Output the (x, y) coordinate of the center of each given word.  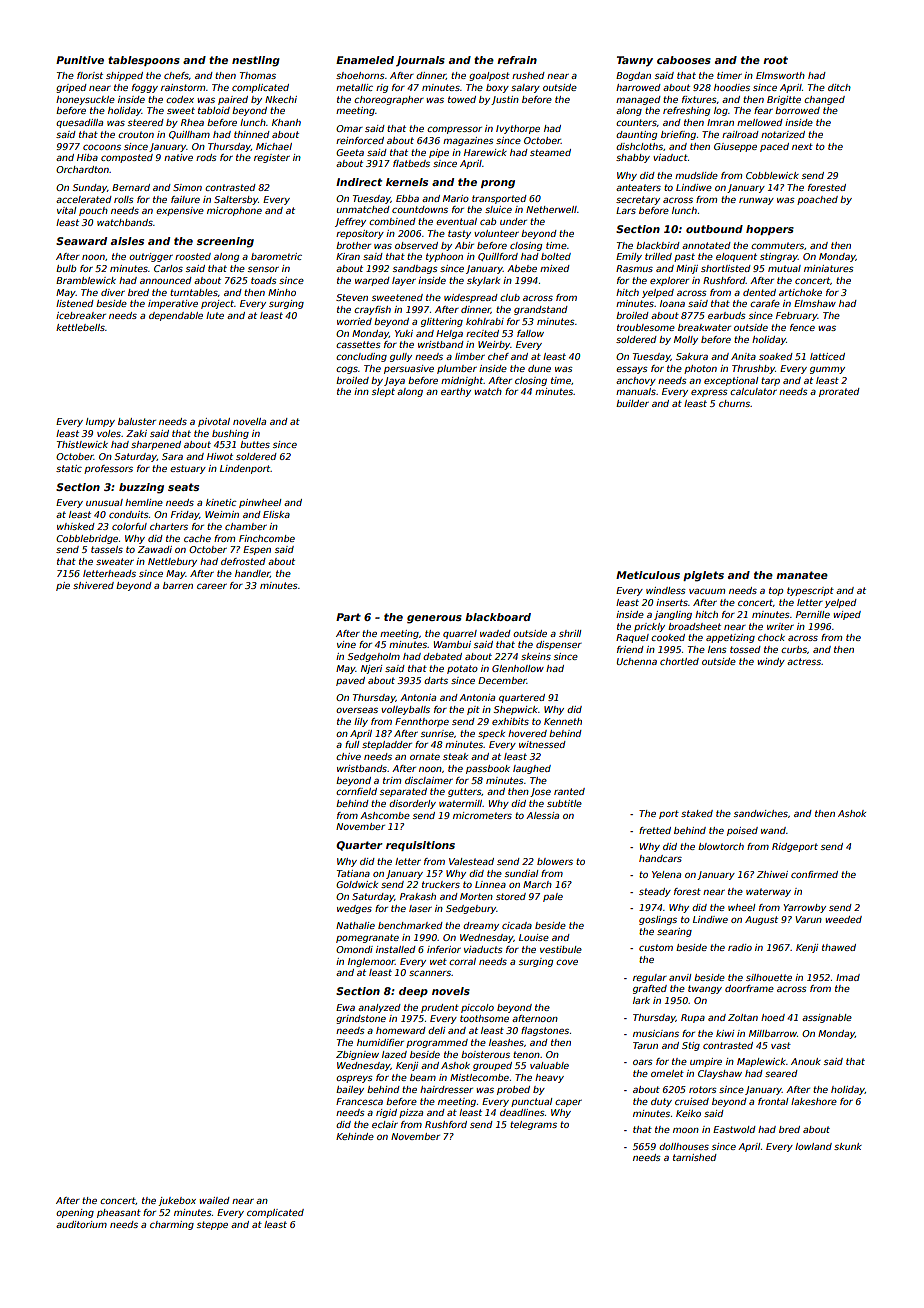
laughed (532, 769)
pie (63, 586)
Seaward (81, 241)
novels (451, 991)
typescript (810, 591)
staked (697, 813)
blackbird (658, 245)
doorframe (749, 988)
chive (348, 756)
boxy (497, 88)
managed (638, 100)
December (502, 680)
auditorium (81, 1224)
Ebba (407, 198)
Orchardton (82, 169)
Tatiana (353, 873)
